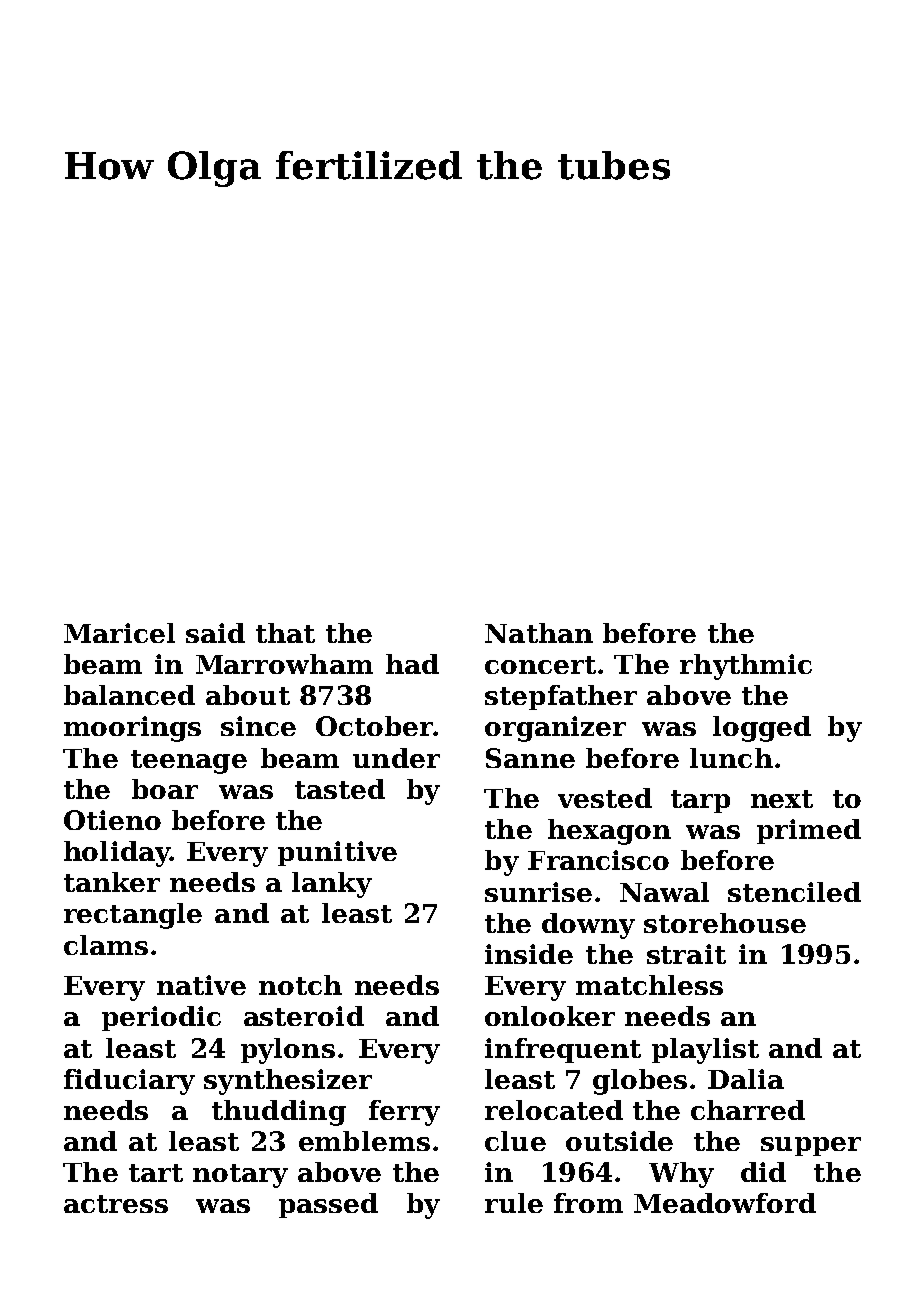  What do you see at coordinates (119, 633) in the screenshot?
I see `Maricel` at bounding box center [119, 633].
